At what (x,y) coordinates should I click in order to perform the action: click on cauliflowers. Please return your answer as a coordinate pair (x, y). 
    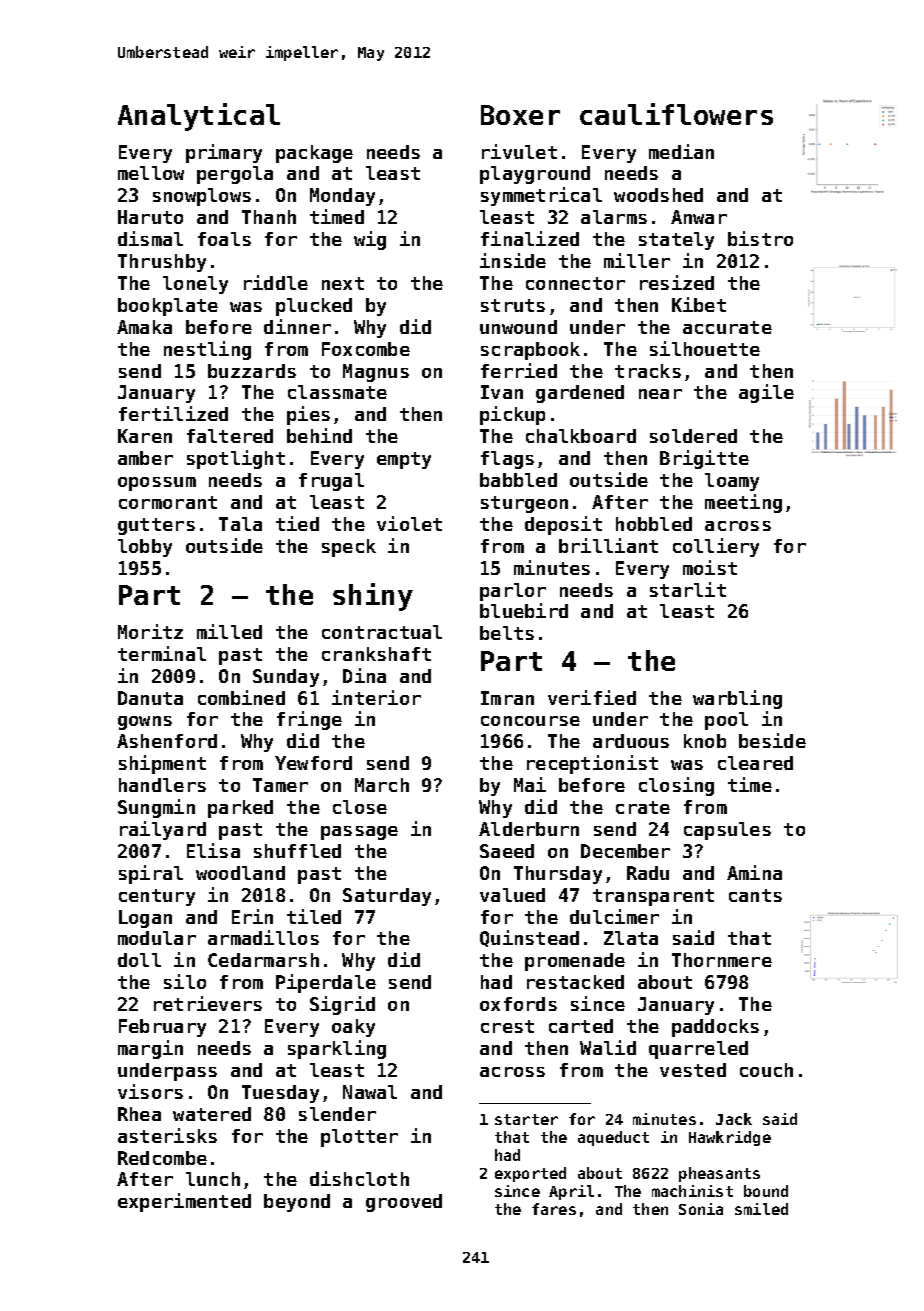
    Looking at the image, I should click on (676, 114).
